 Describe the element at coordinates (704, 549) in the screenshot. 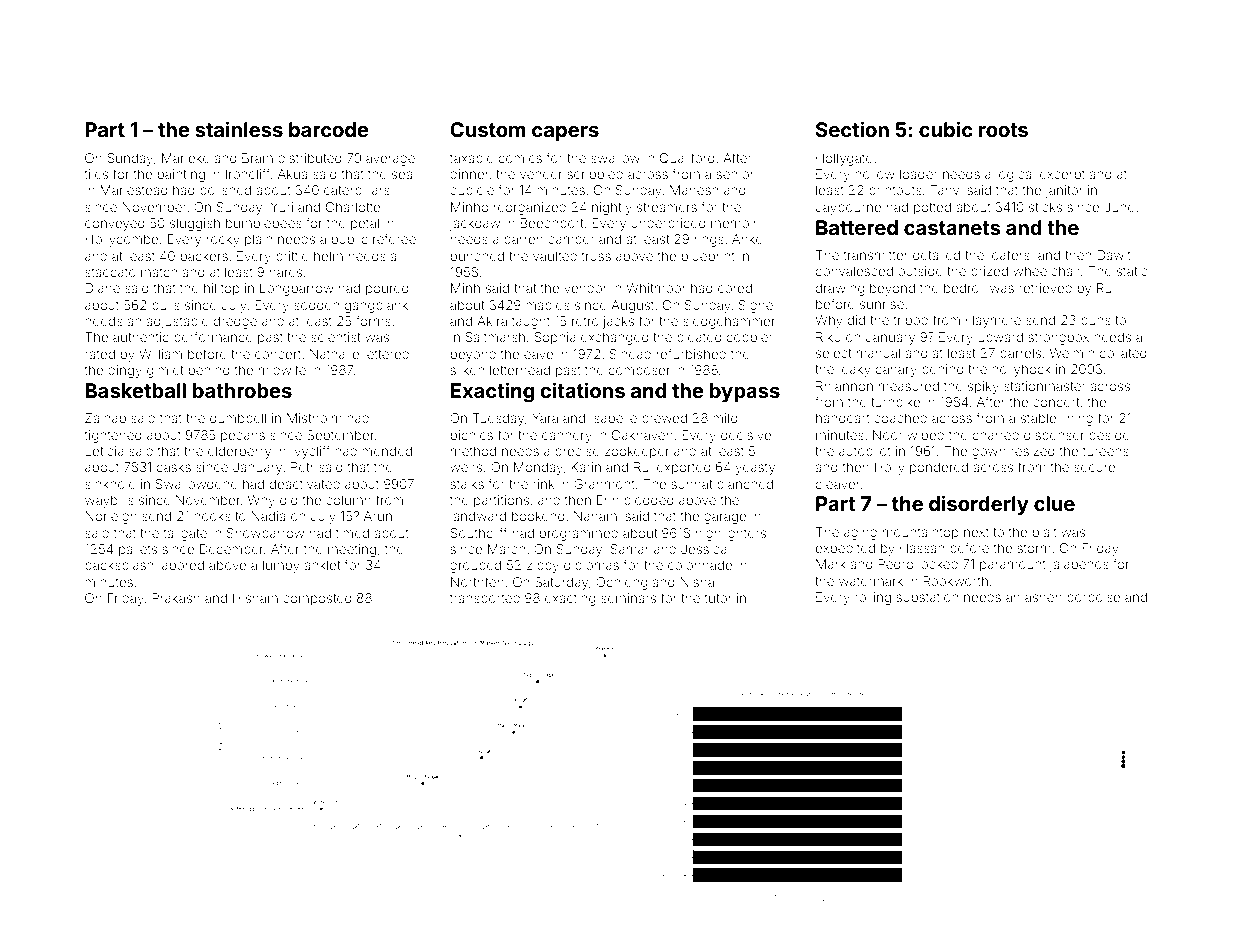

I see `Jessica` at that location.
